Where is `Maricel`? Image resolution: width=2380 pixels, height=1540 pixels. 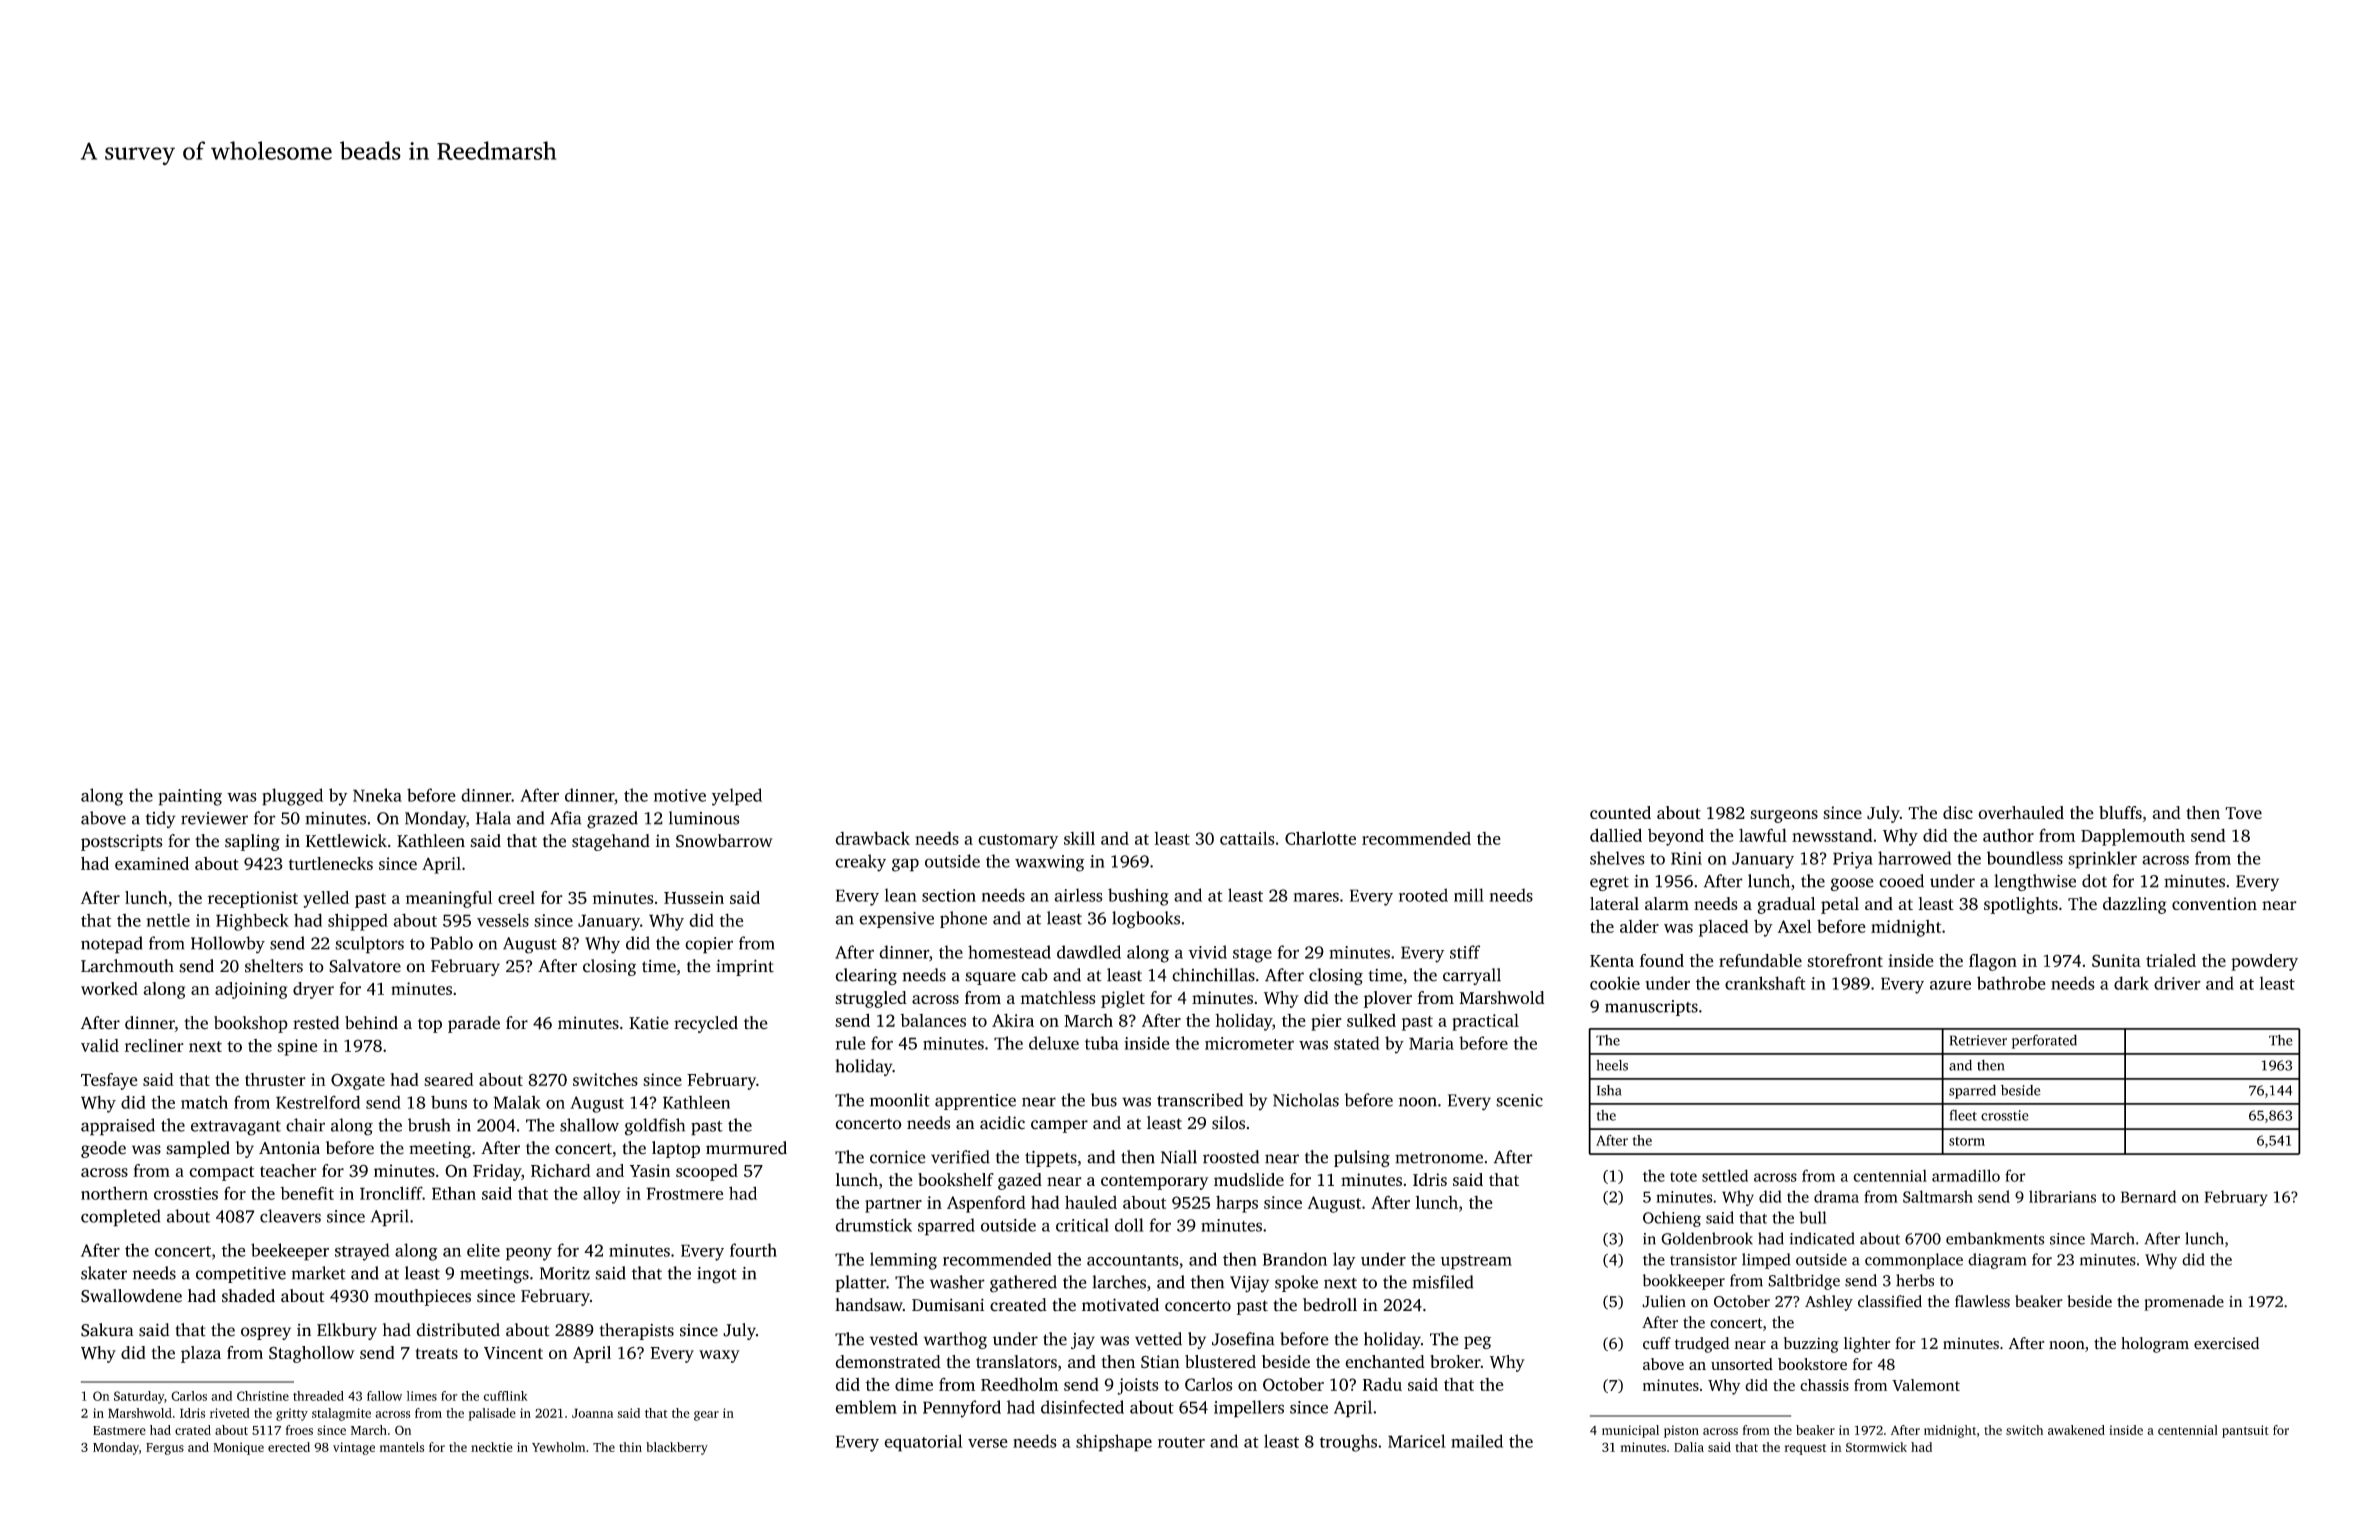 Maricel is located at coordinates (1417, 1441).
